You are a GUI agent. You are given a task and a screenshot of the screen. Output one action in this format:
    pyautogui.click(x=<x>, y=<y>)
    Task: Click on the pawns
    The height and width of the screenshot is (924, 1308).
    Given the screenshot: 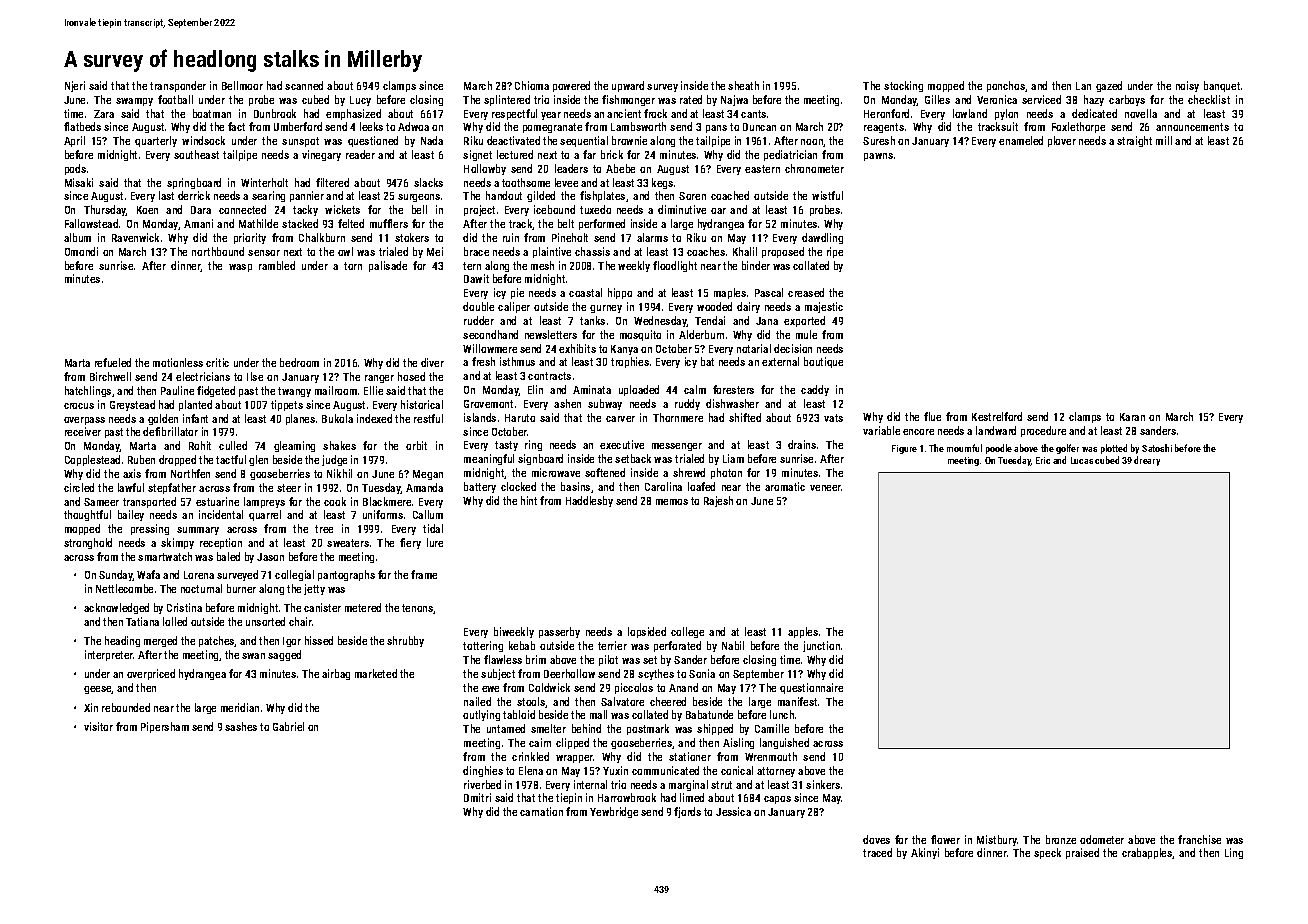 What is the action you would take?
    pyautogui.click(x=878, y=157)
